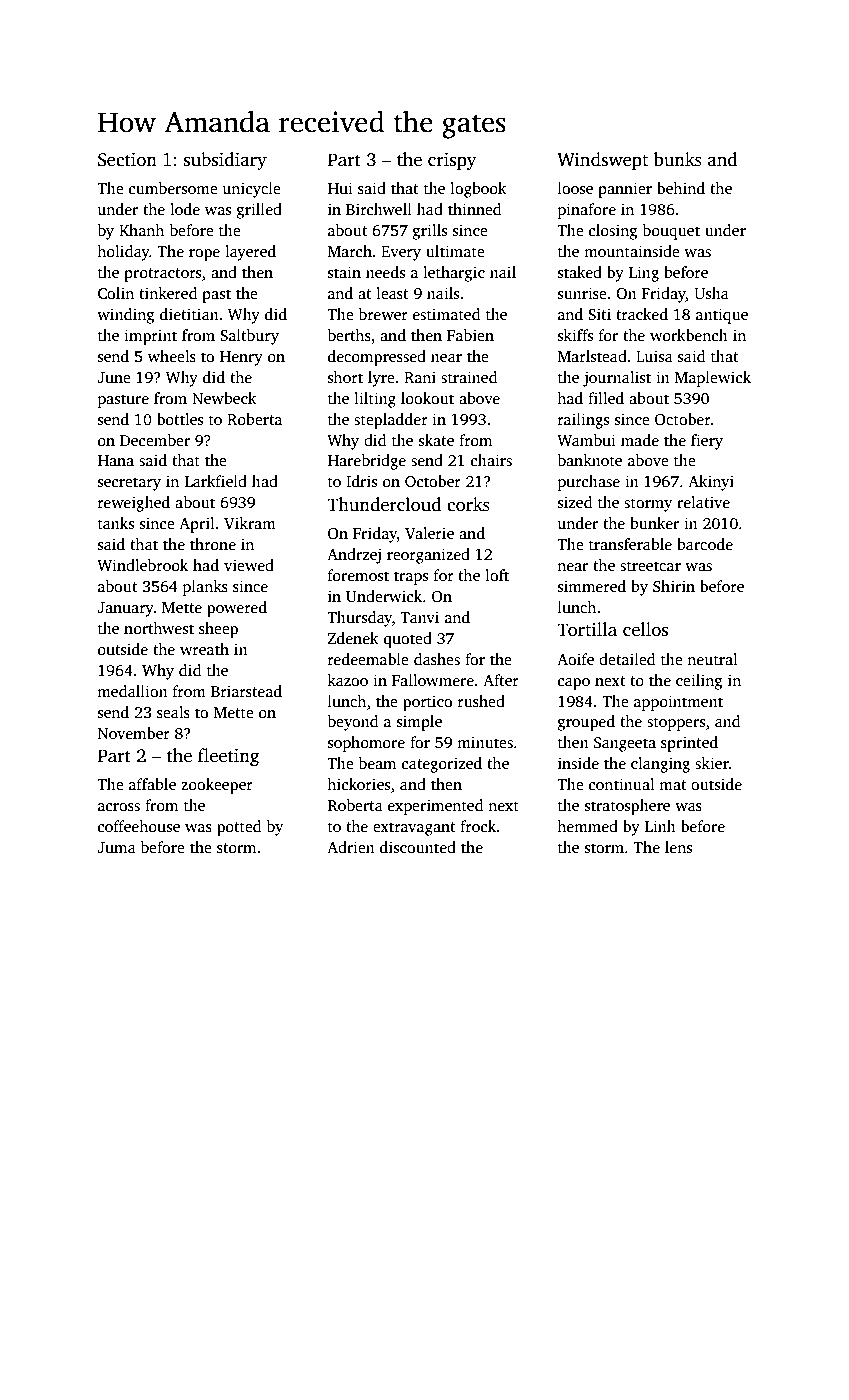  Describe the element at coordinates (155, 440) in the page. I see `December` at that location.
